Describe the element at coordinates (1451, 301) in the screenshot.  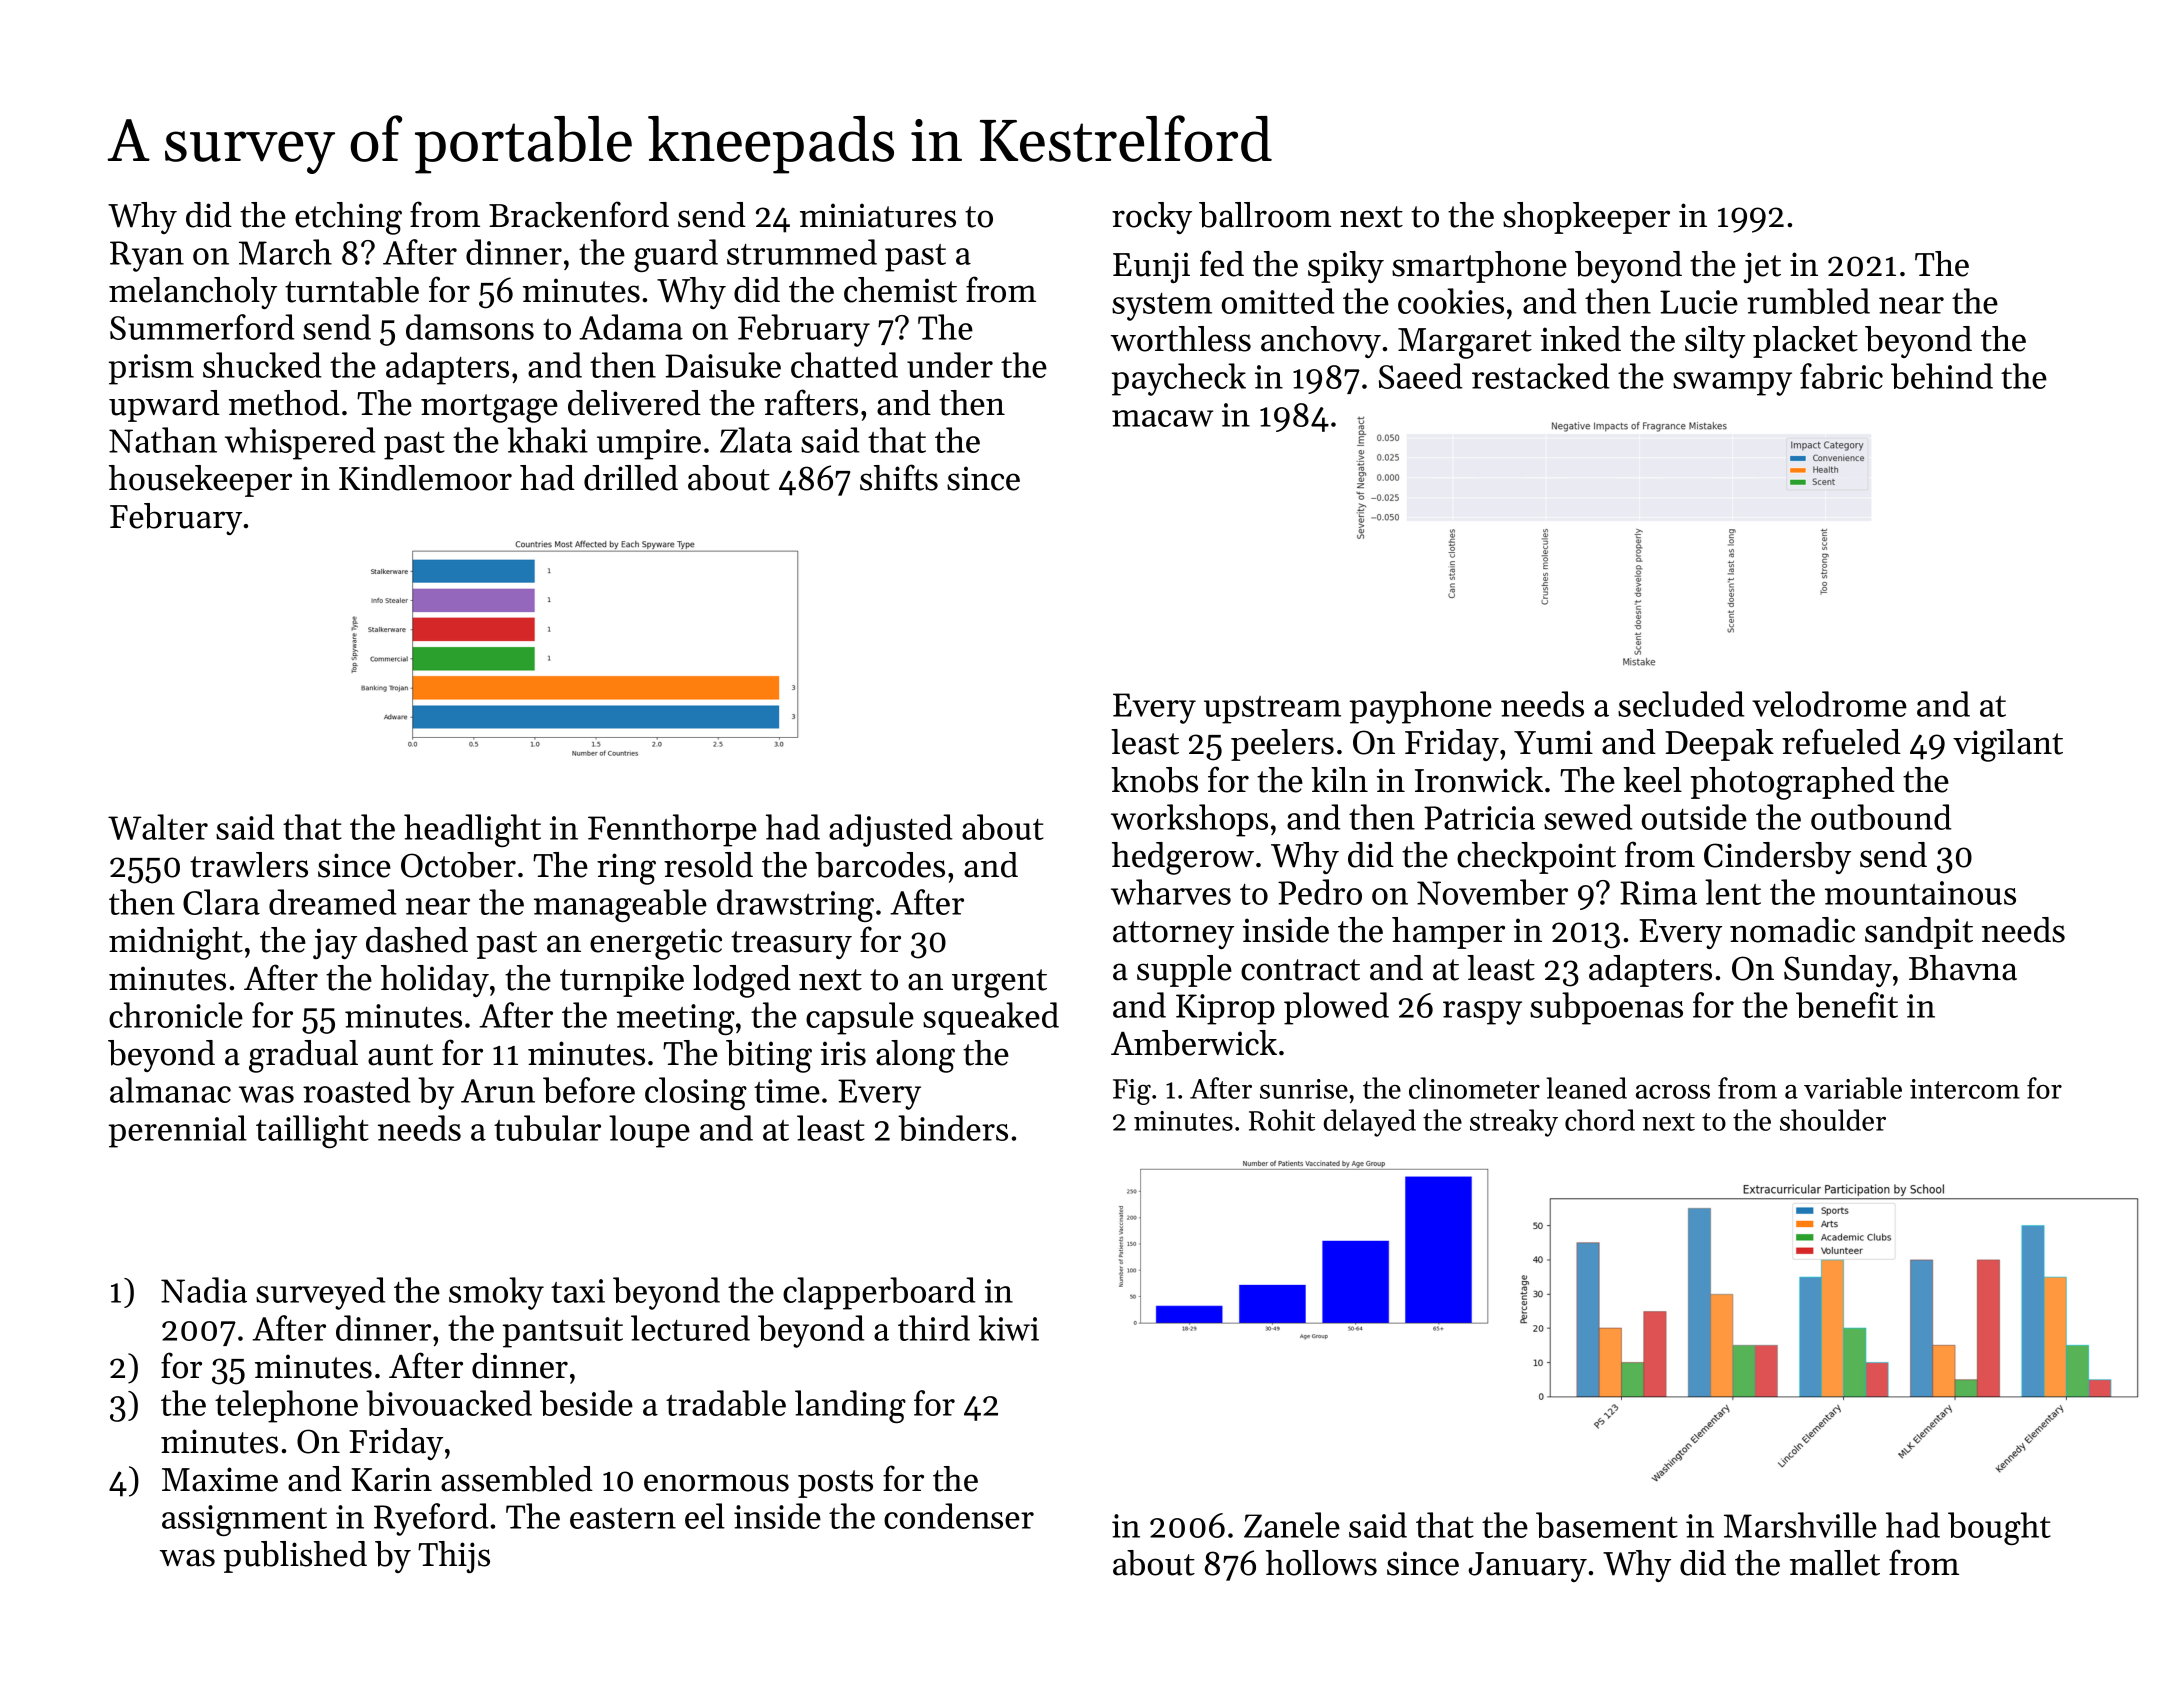
I see `cookies` at that location.
